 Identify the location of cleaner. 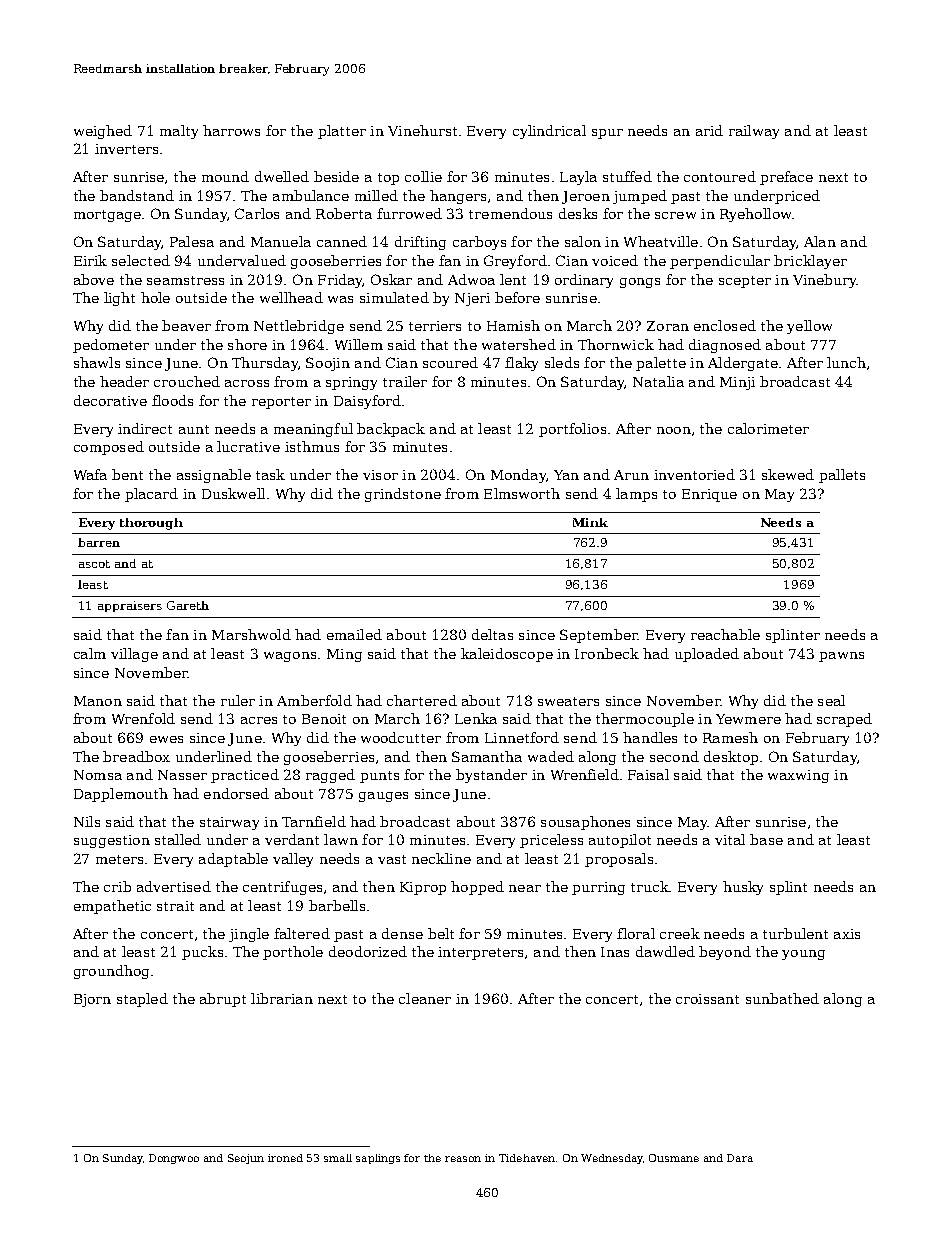
(425, 998).
